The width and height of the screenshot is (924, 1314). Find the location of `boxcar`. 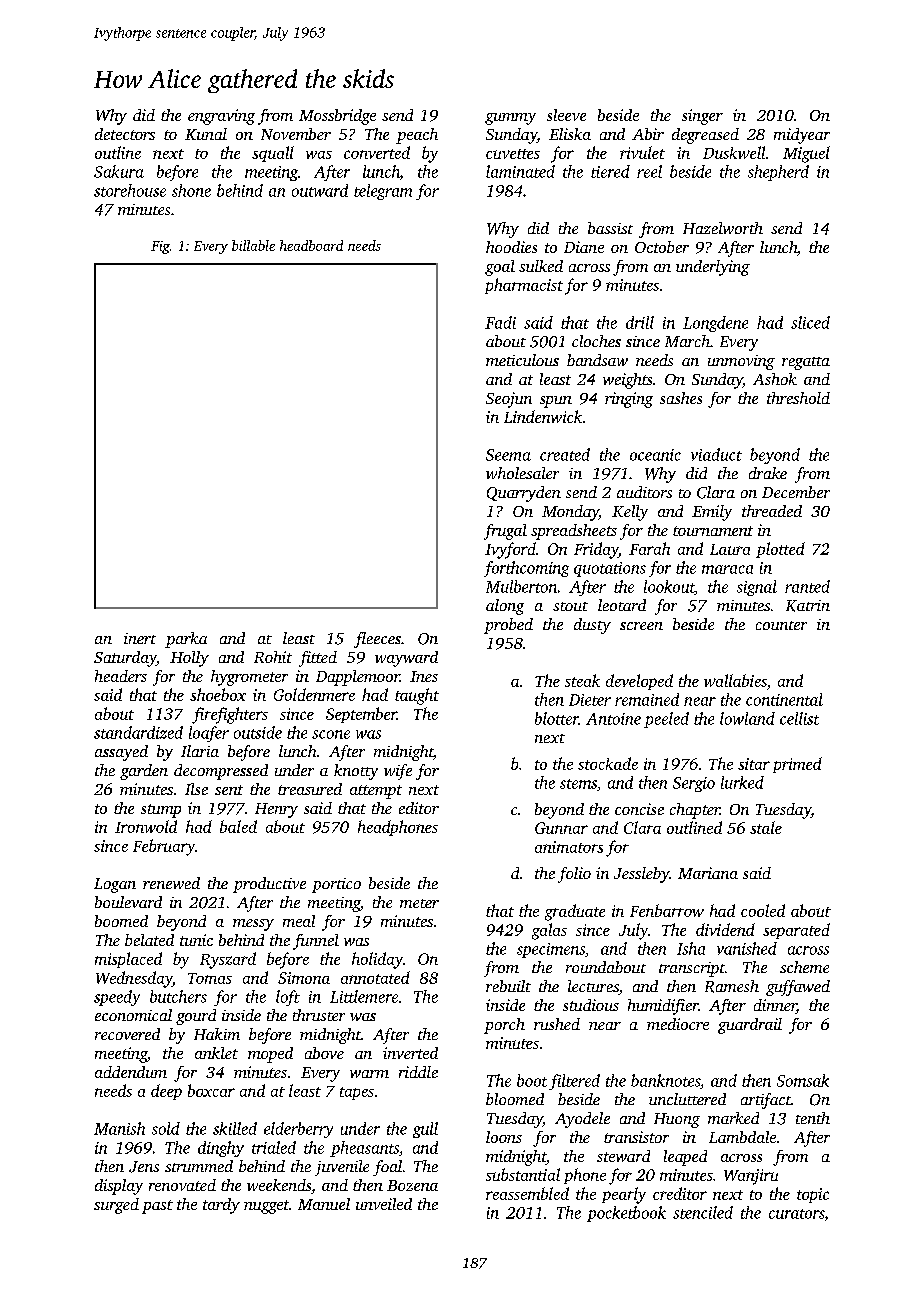

boxcar is located at coordinates (211, 1090).
